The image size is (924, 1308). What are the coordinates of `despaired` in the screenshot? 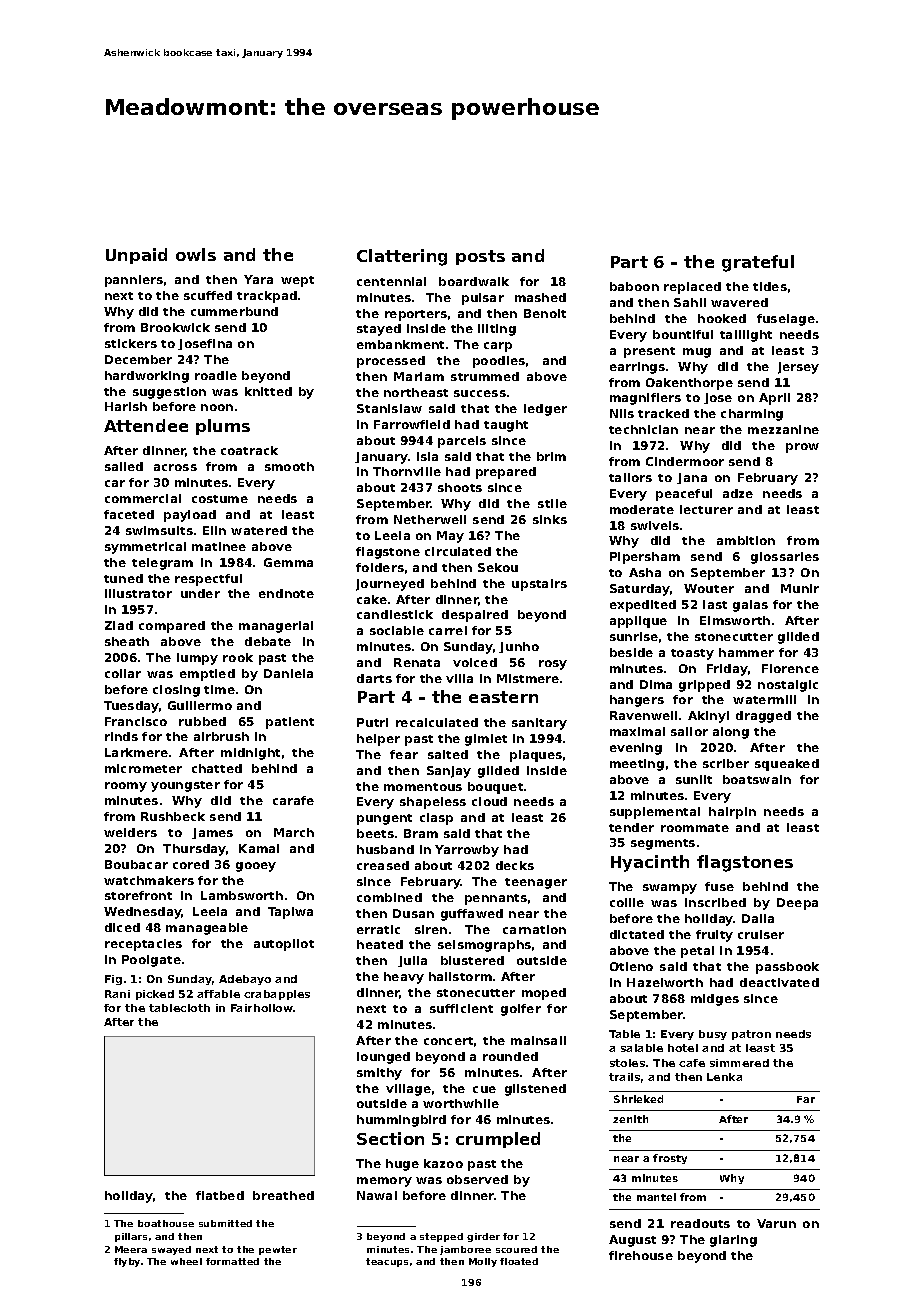 It's located at (475, 616).
